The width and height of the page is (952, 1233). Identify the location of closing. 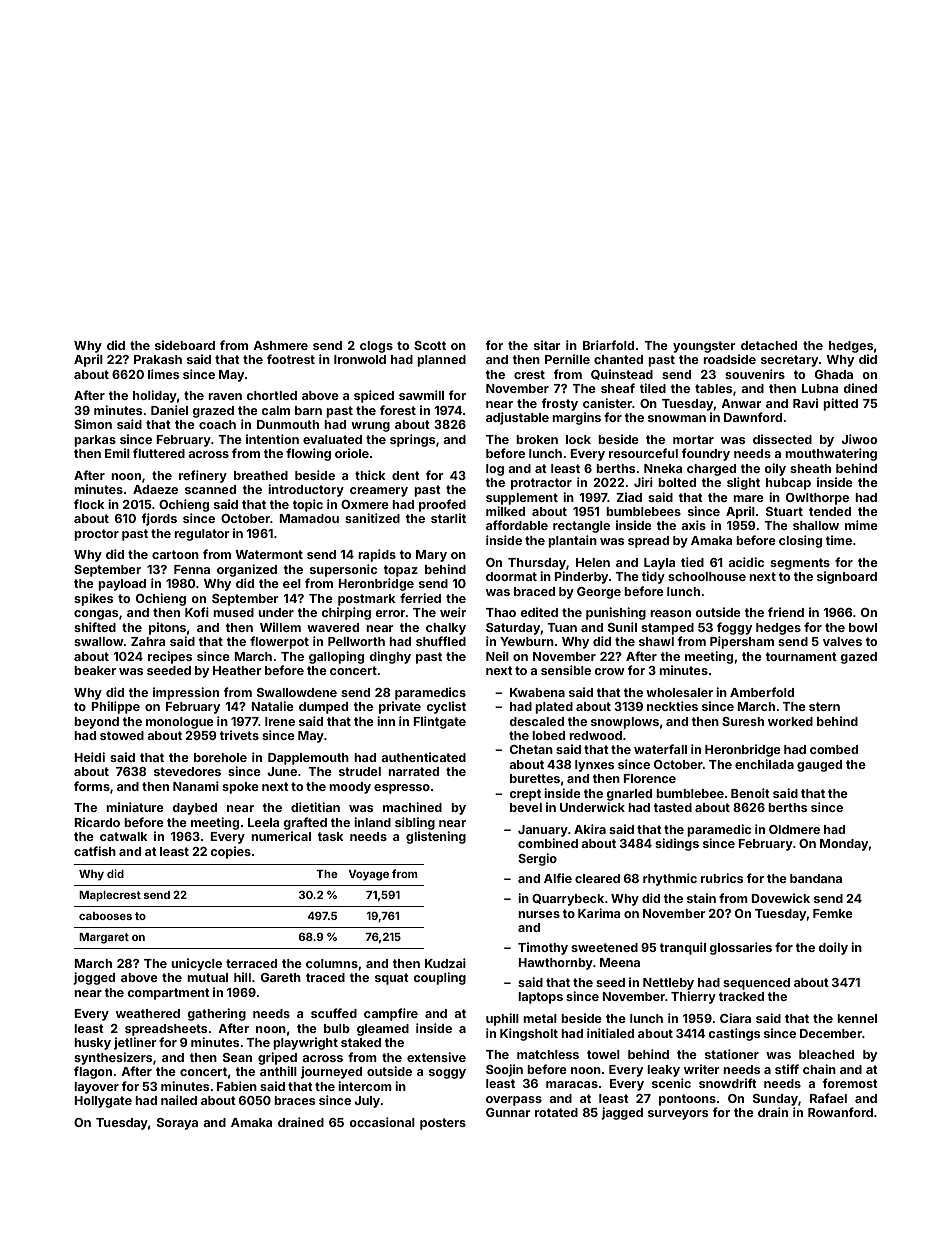
(800, 541).
